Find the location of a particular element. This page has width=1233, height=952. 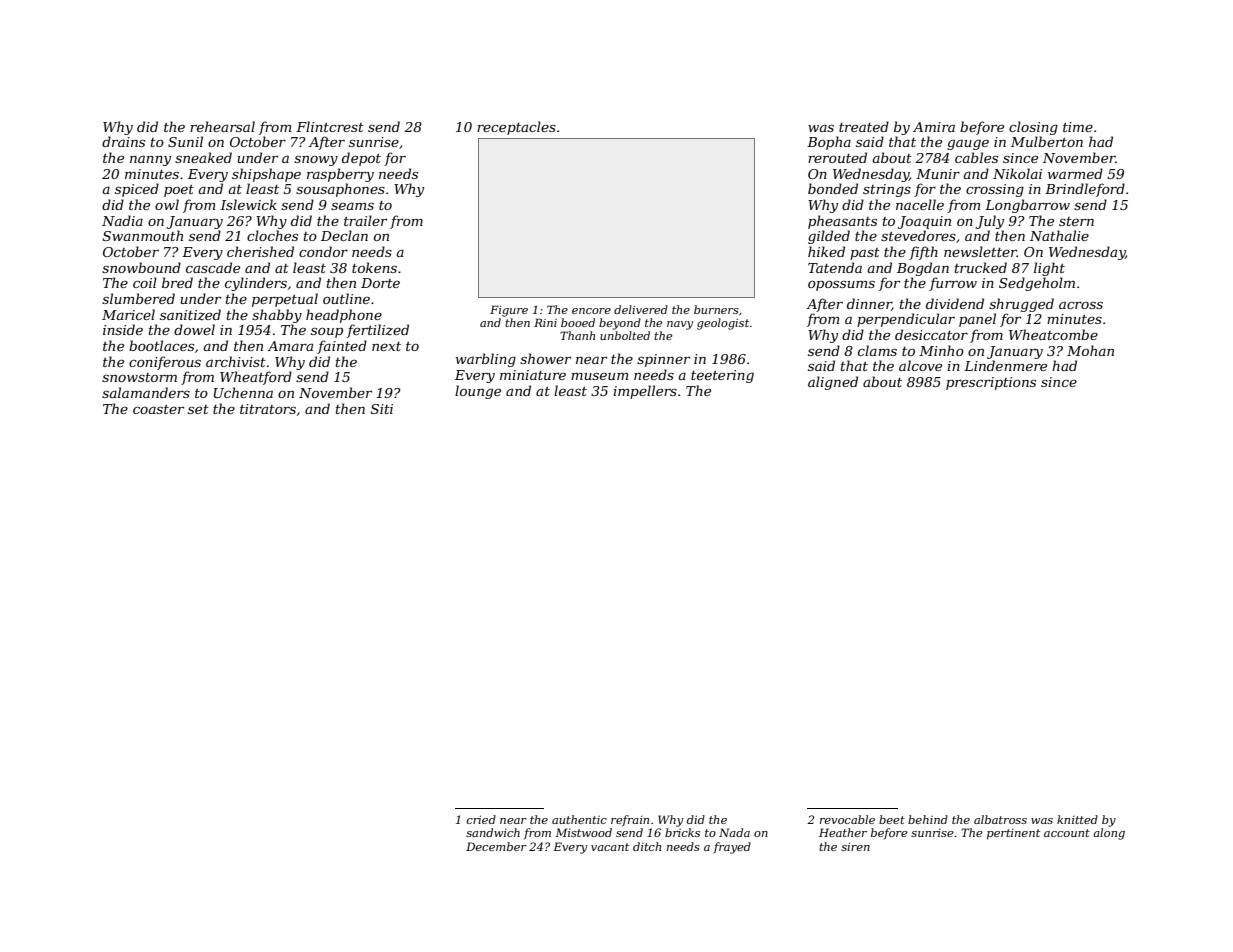

knitted is located at coordinates (1077, 819).
